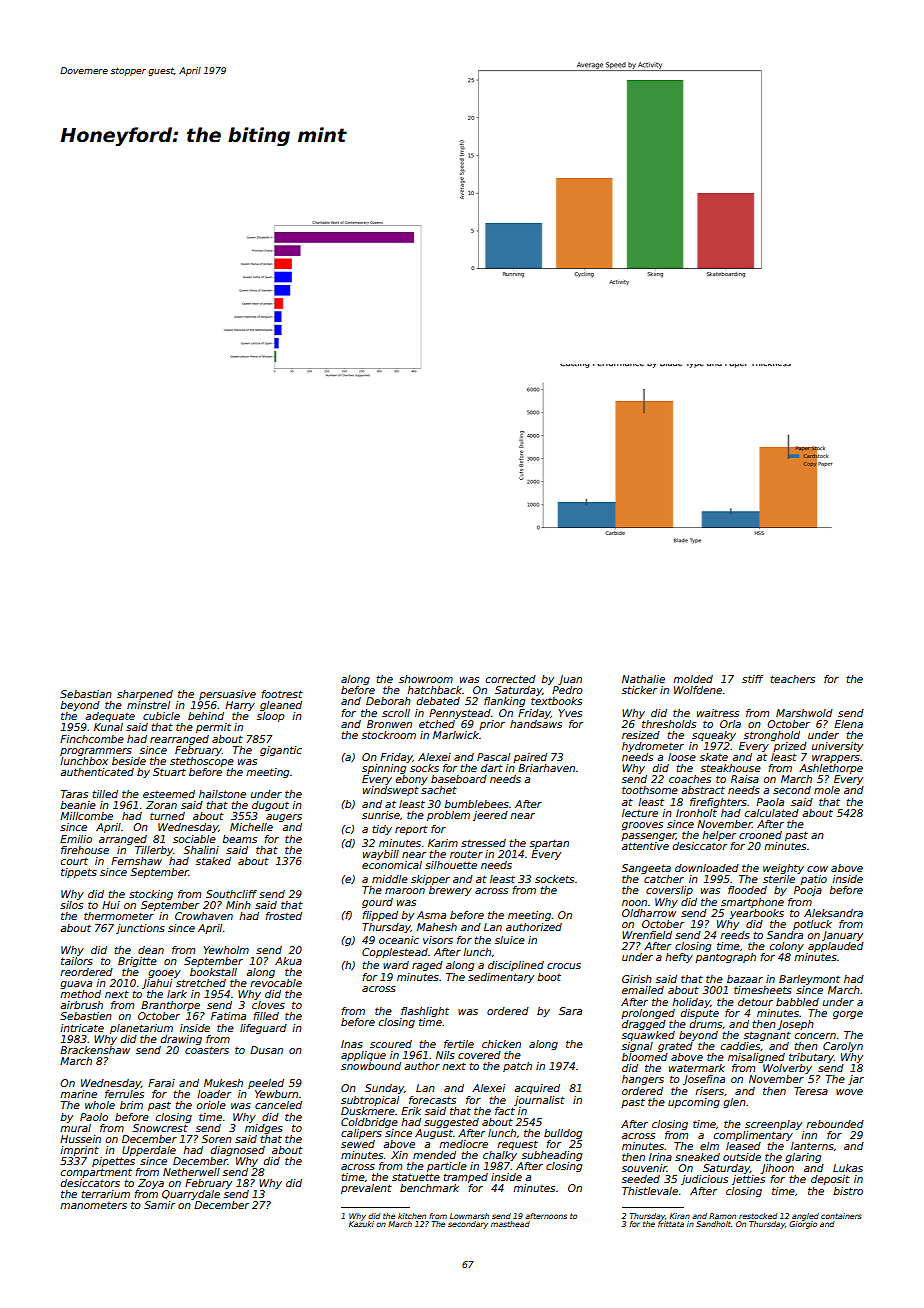 This screenshot has width=924, height=1308. I want to click on dean, so click(151, 950).
